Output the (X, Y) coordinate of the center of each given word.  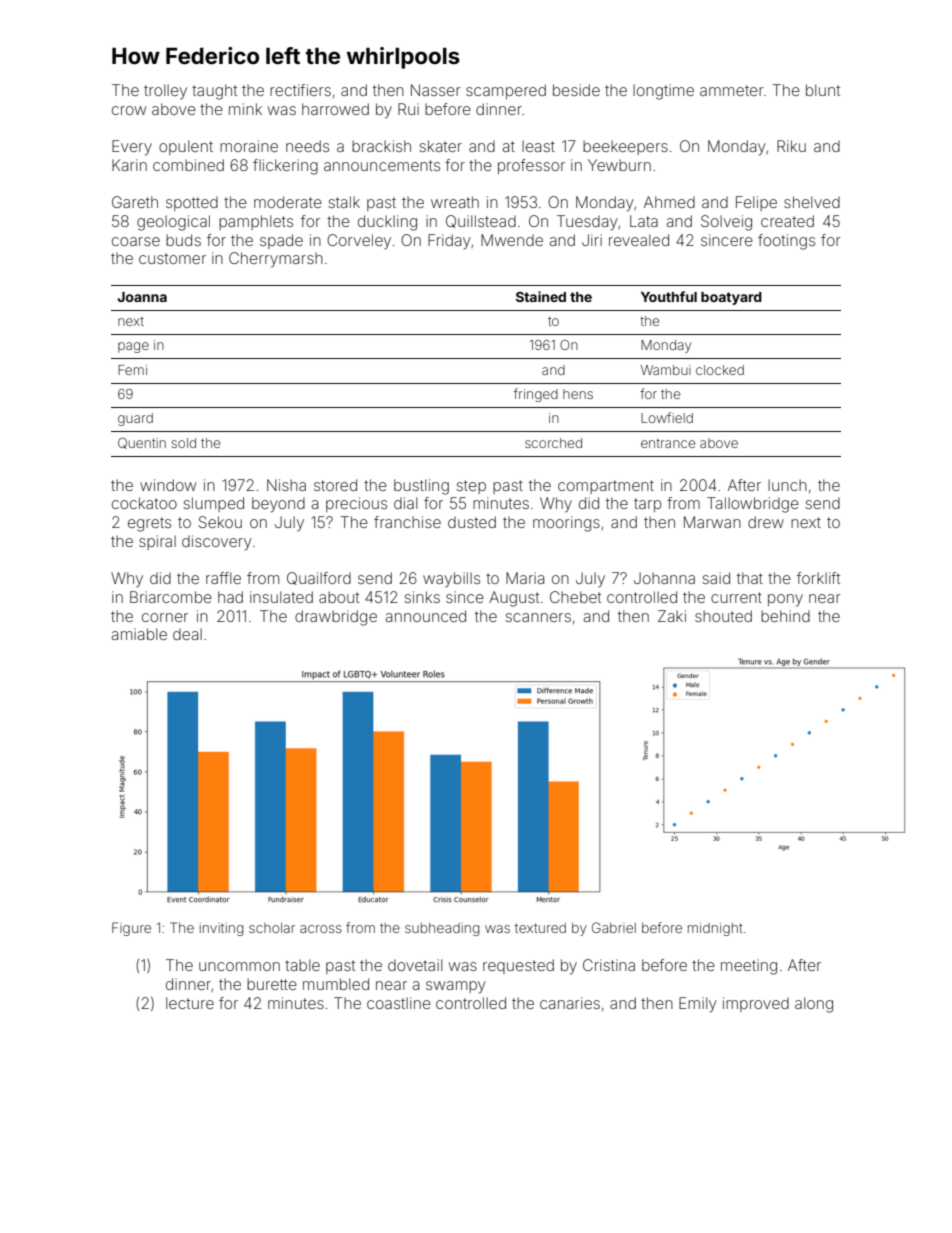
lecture (190, 1003)
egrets (149, 524)
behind (785, 616)
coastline (399, 1003)
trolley (165, 91)
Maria (525, 578)
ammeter (732, 90)
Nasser (436, 90)
